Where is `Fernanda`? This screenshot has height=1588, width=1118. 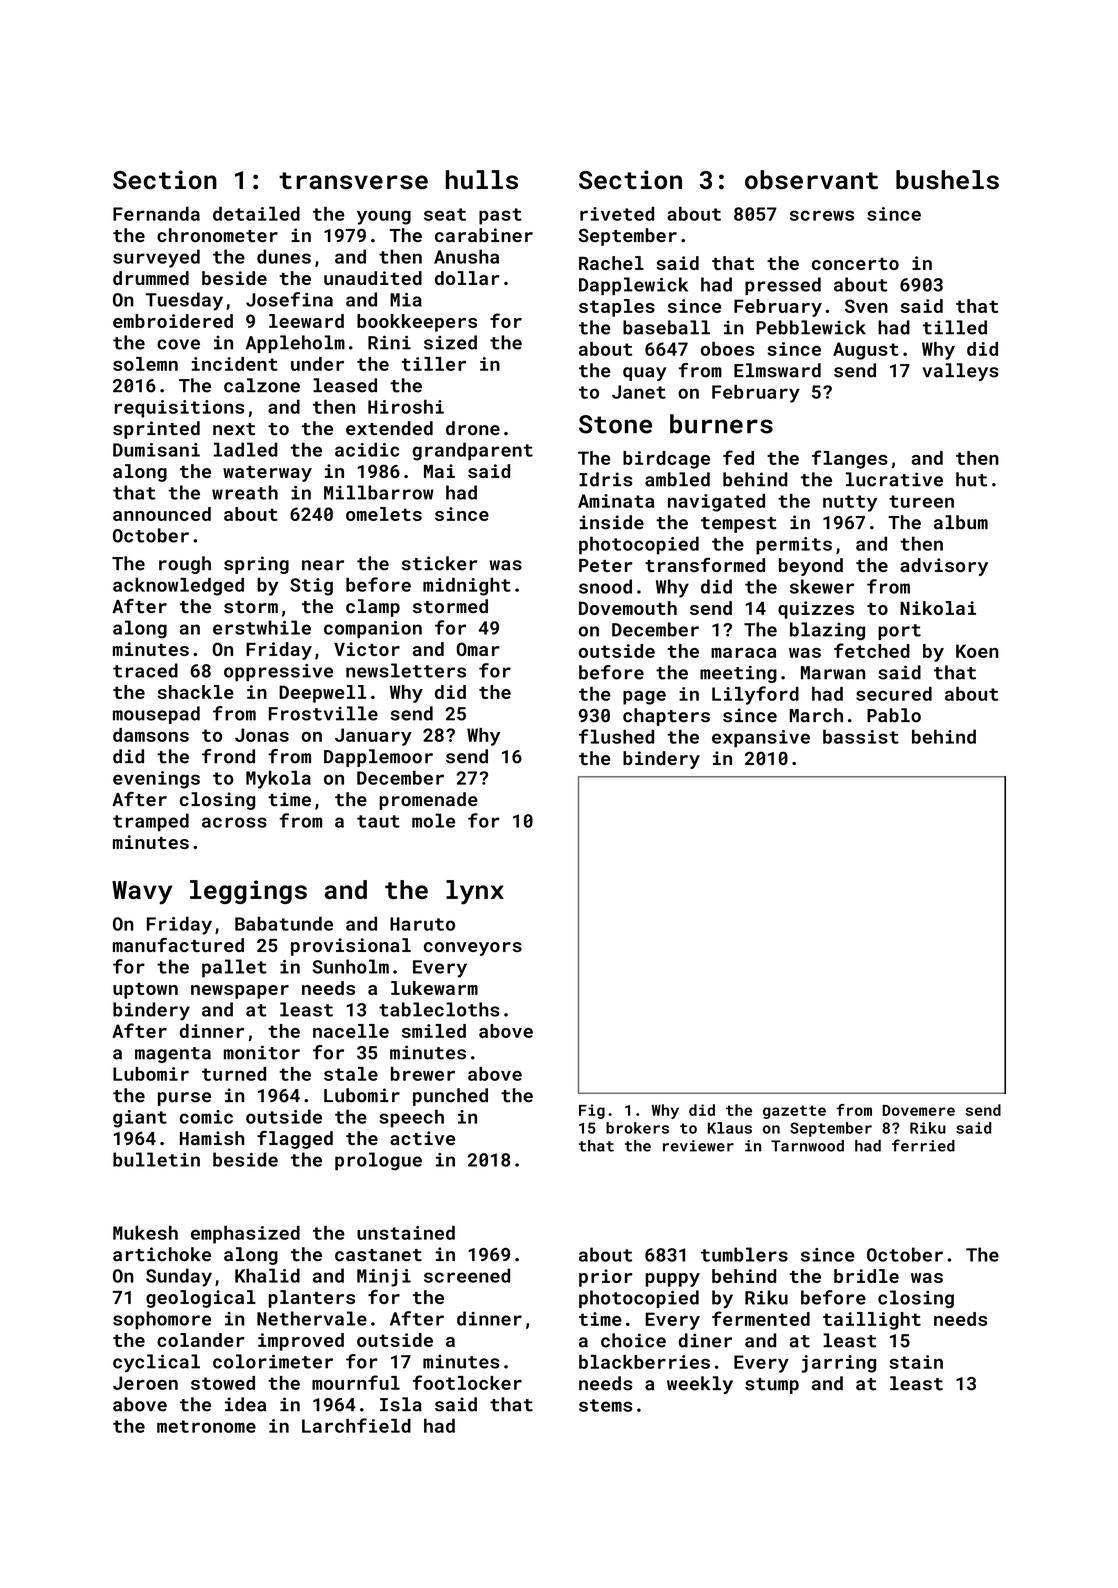
Fernanda is located at coordinates (156, 213).
